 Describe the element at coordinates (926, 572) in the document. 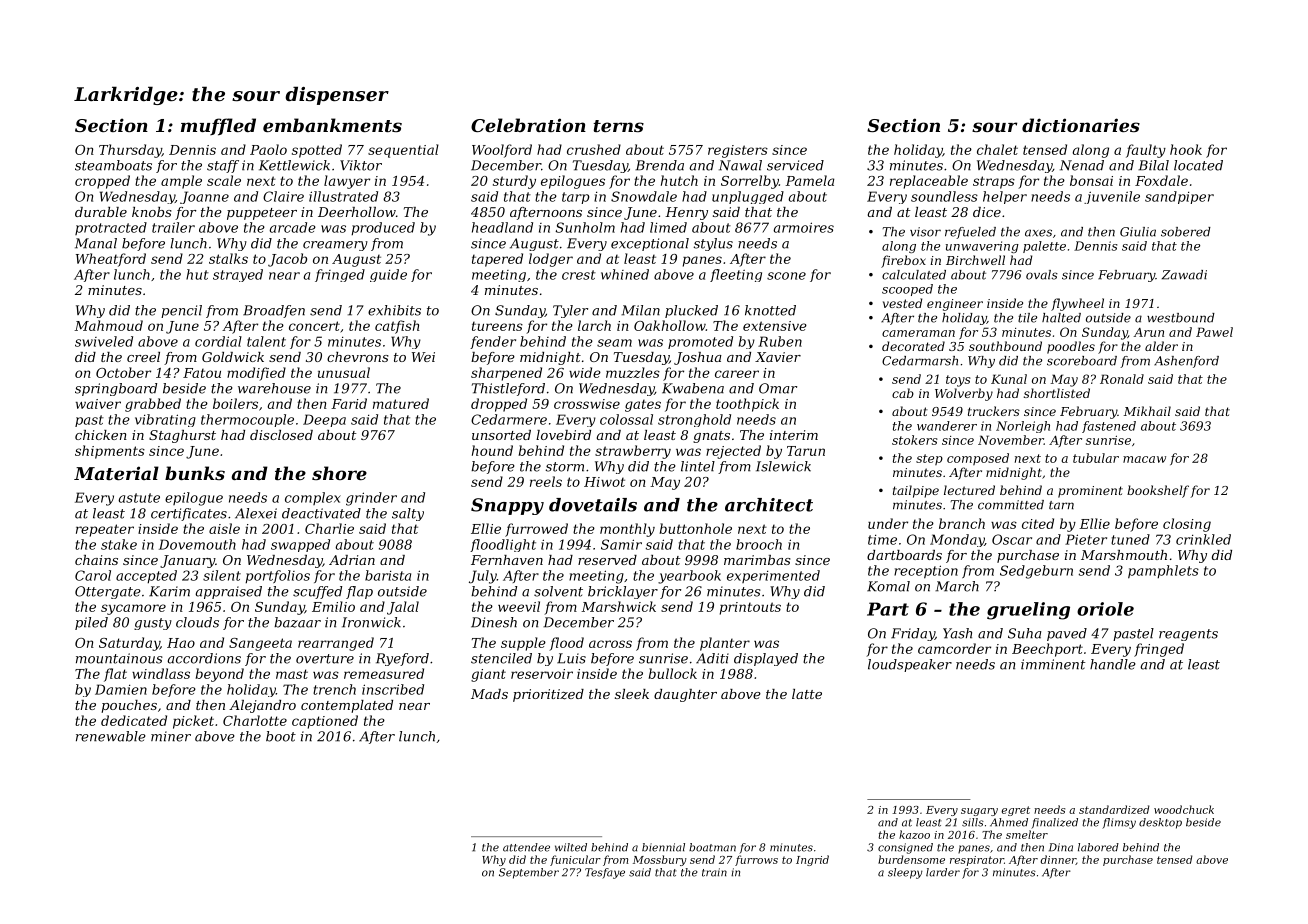

I see `reception` at that location.
